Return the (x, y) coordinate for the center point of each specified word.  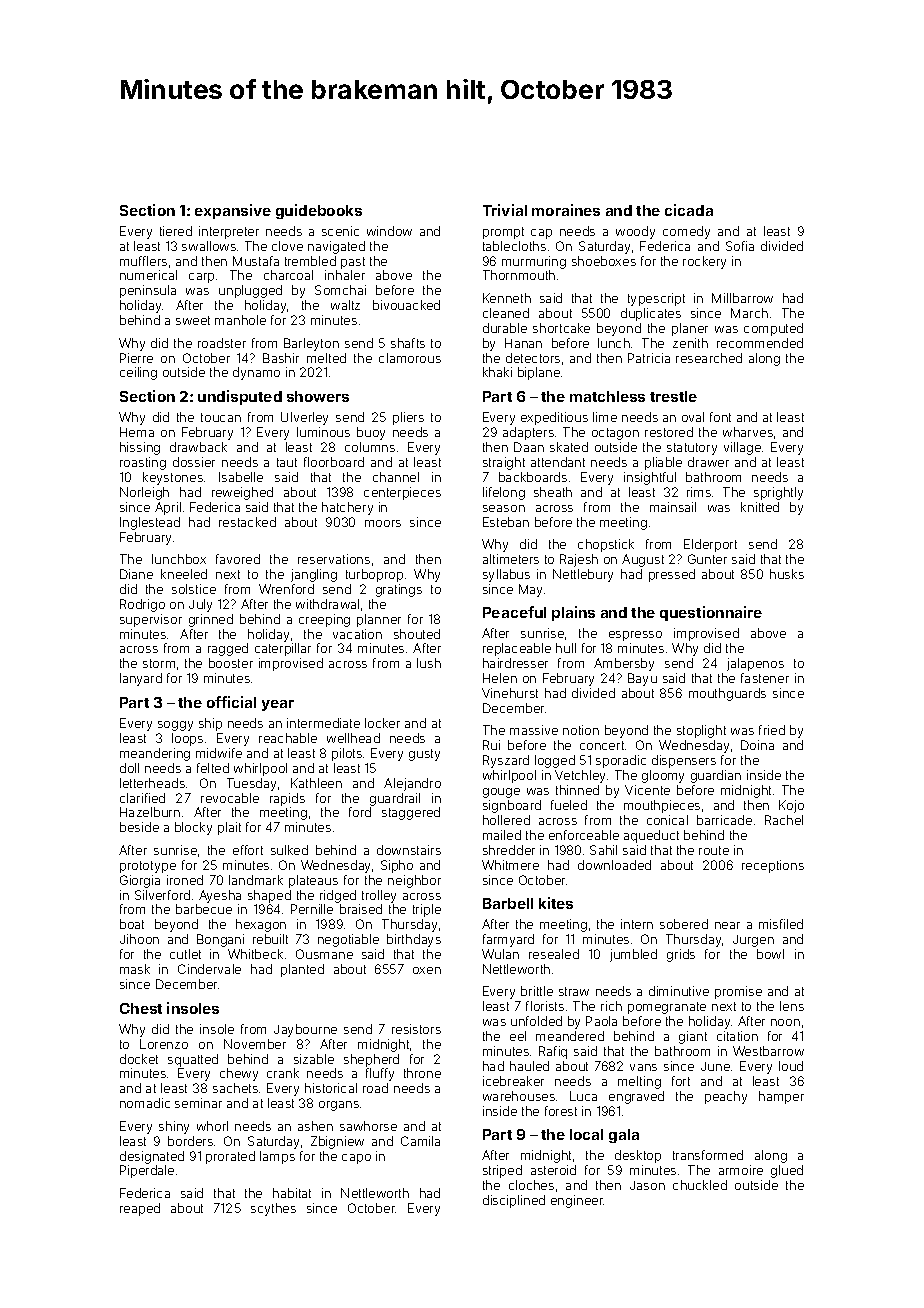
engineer (577, 1201)
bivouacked (406, 305)
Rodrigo (142, 605)
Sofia (740, 246)
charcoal (288, 275)
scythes (273, 1209)
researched (709, 358)
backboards (533, 477)
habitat (292, 1193)
